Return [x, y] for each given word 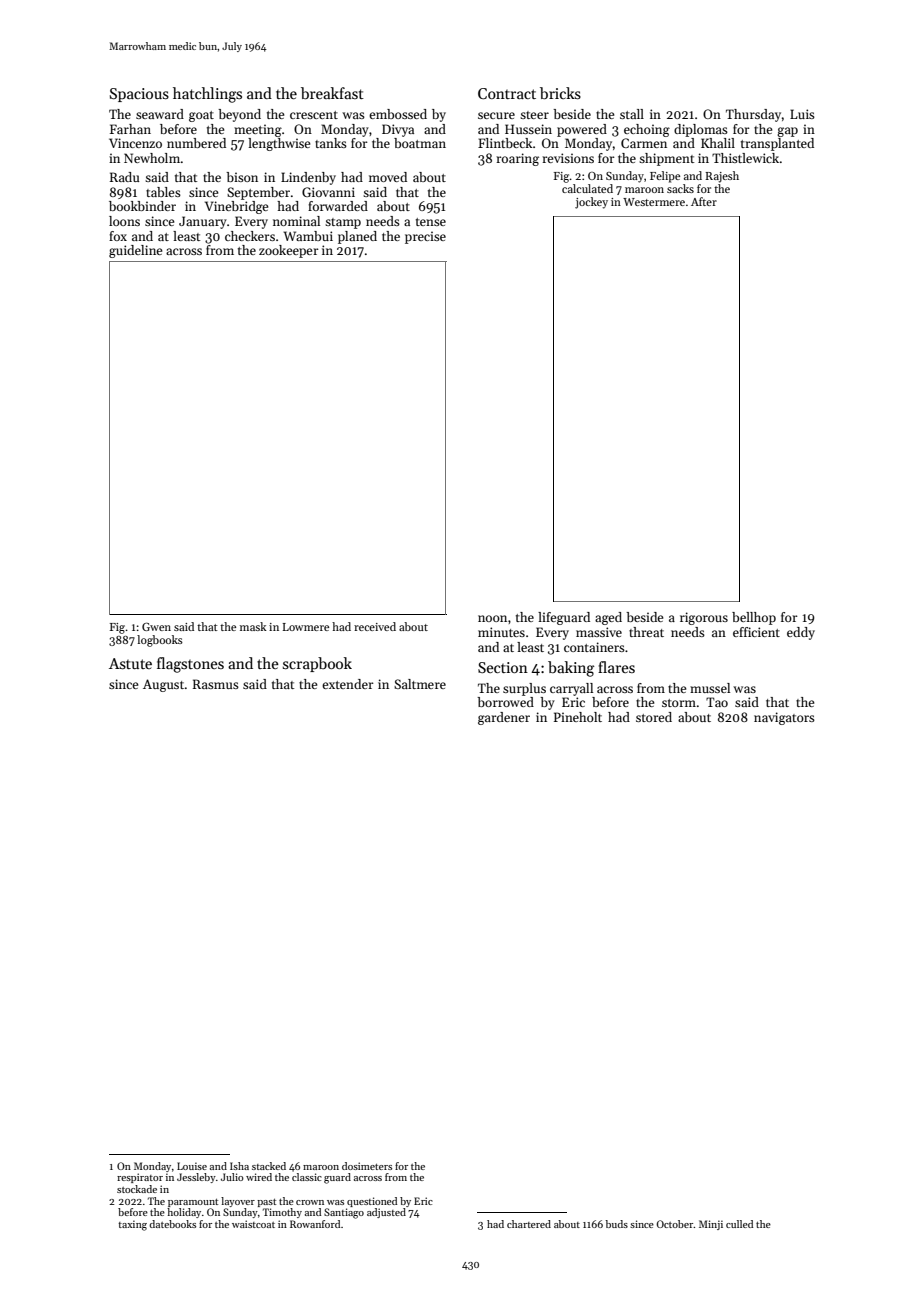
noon [492, 618]
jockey [591, 203]
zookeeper [289, 251]
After [704, 201]
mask [253, 626]
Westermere [654, 202]
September [258, 193]
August [164, 685]
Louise [192, 1166]
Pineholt [578, 717]
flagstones [190, 665]
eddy [801, 633]
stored [654, 717]
